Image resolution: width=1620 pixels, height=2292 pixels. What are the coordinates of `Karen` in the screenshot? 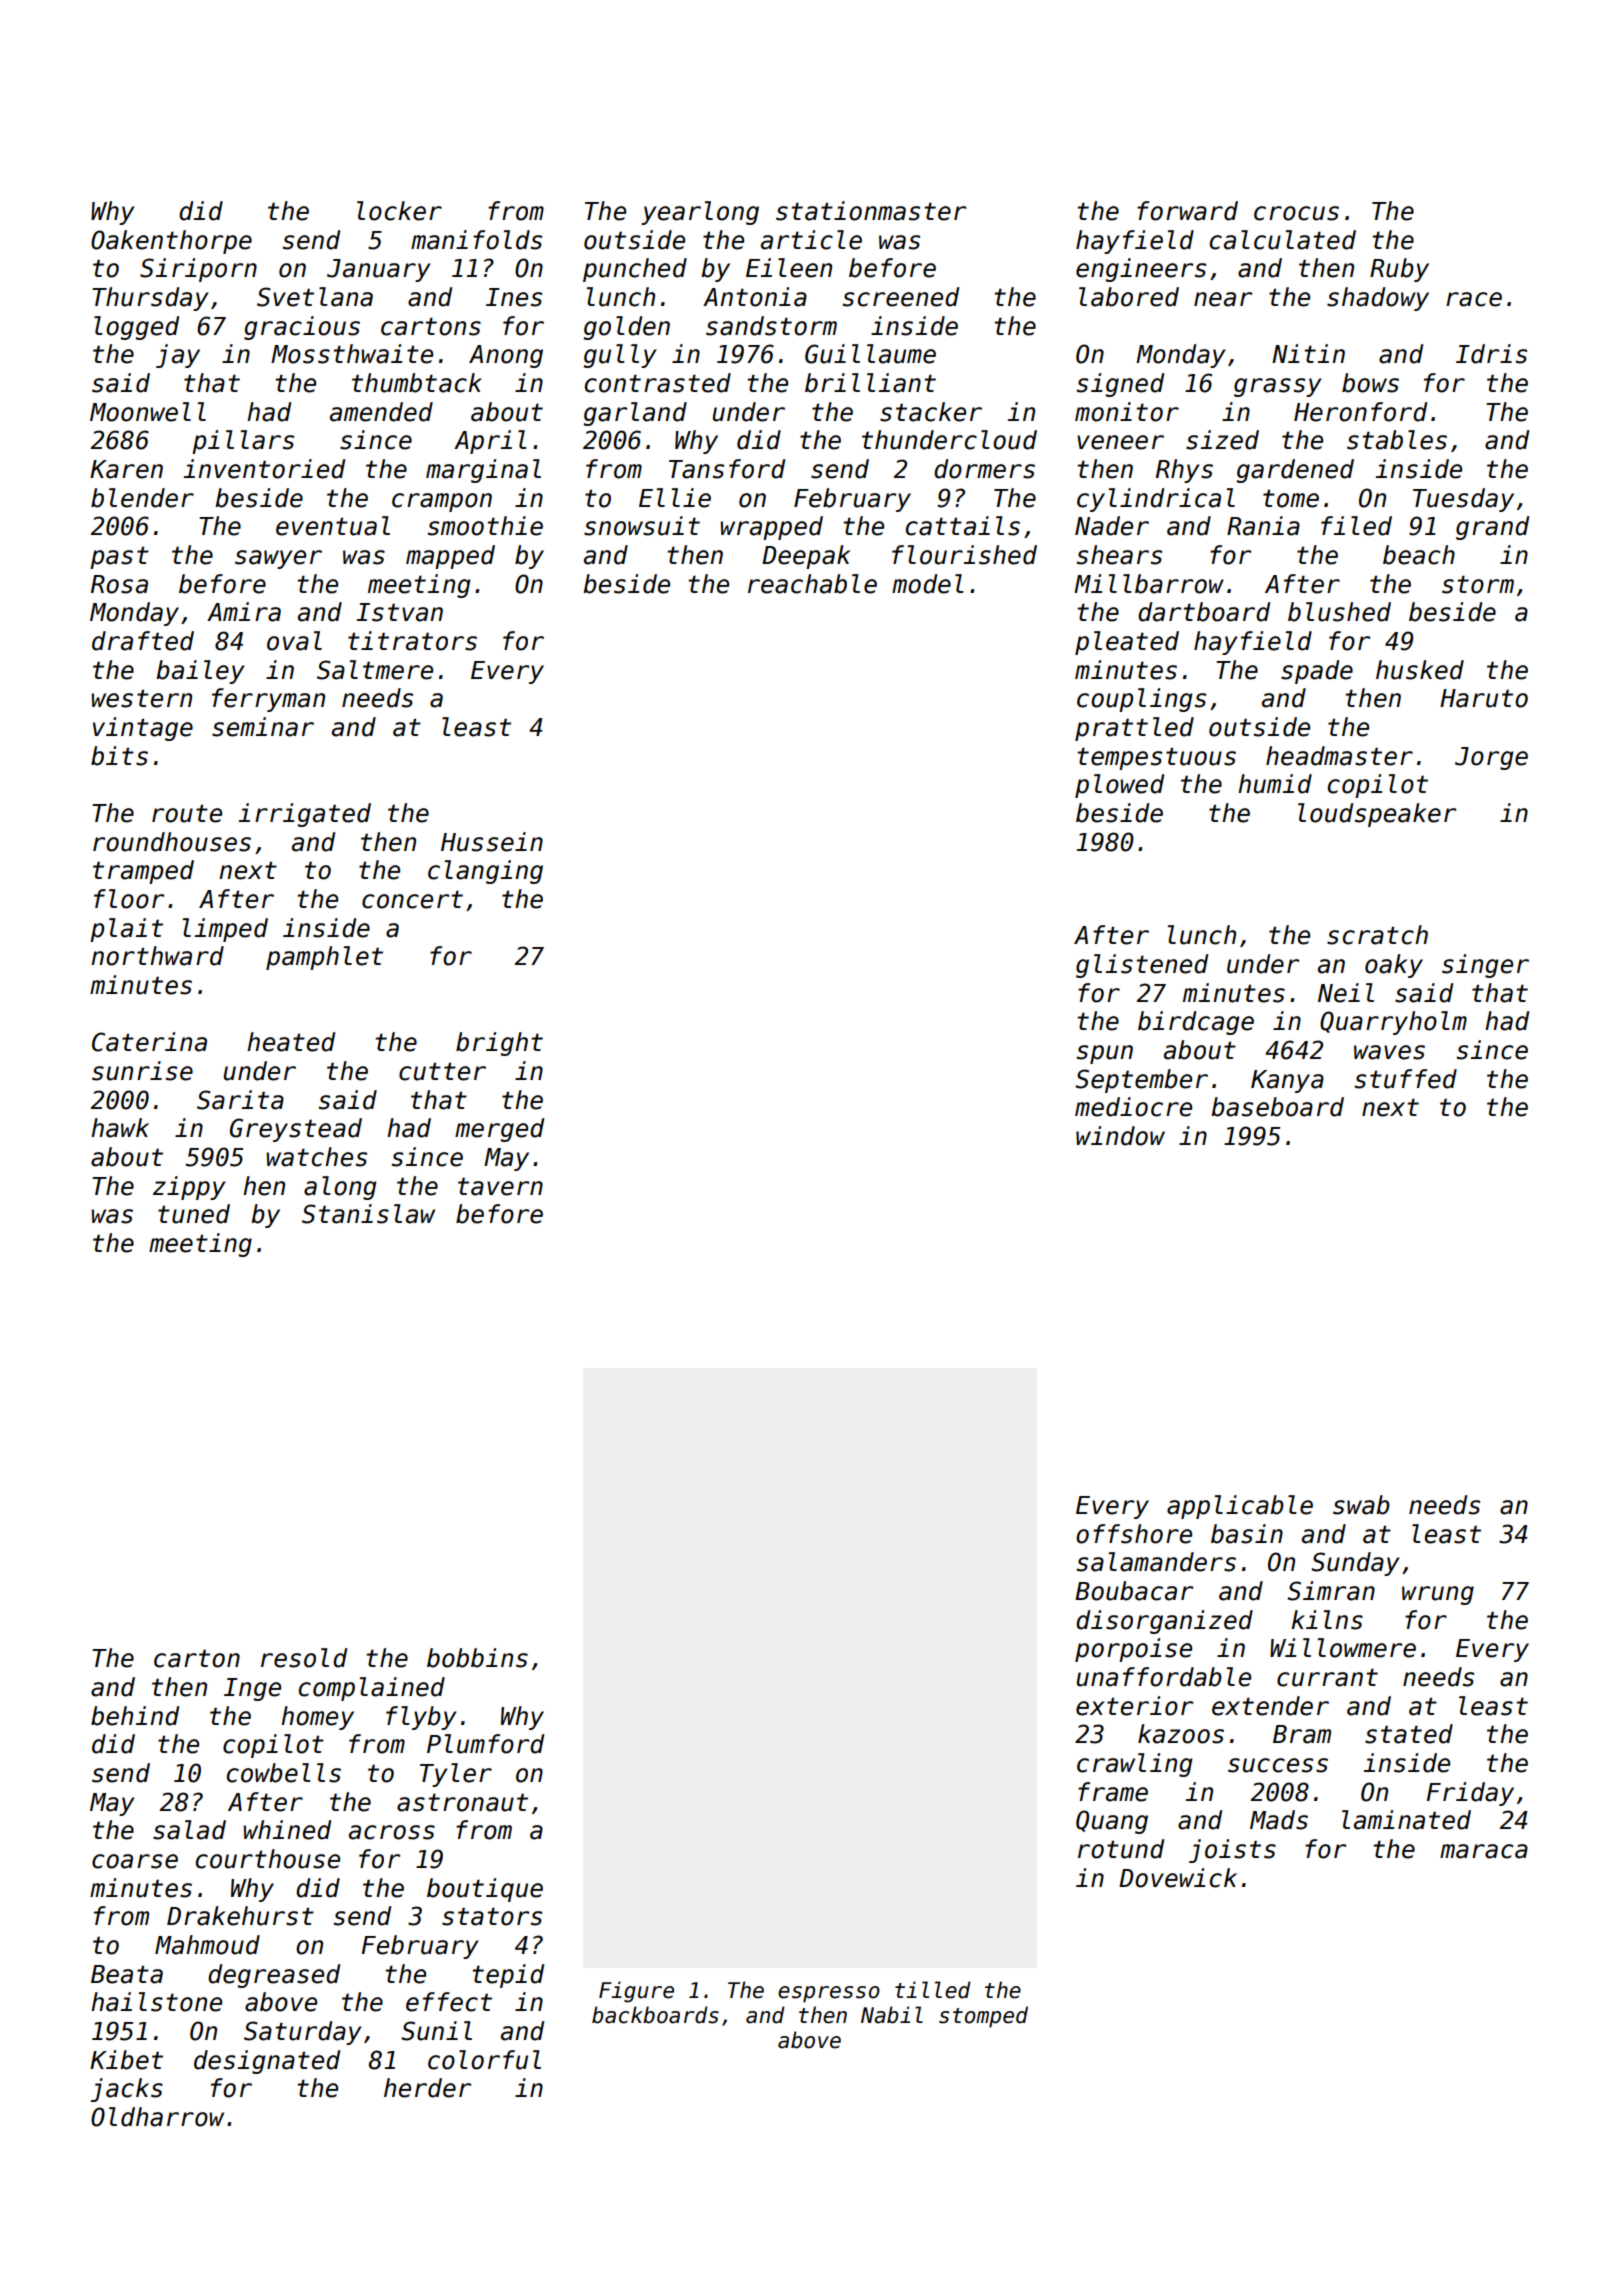 It's located at (126, 469).
